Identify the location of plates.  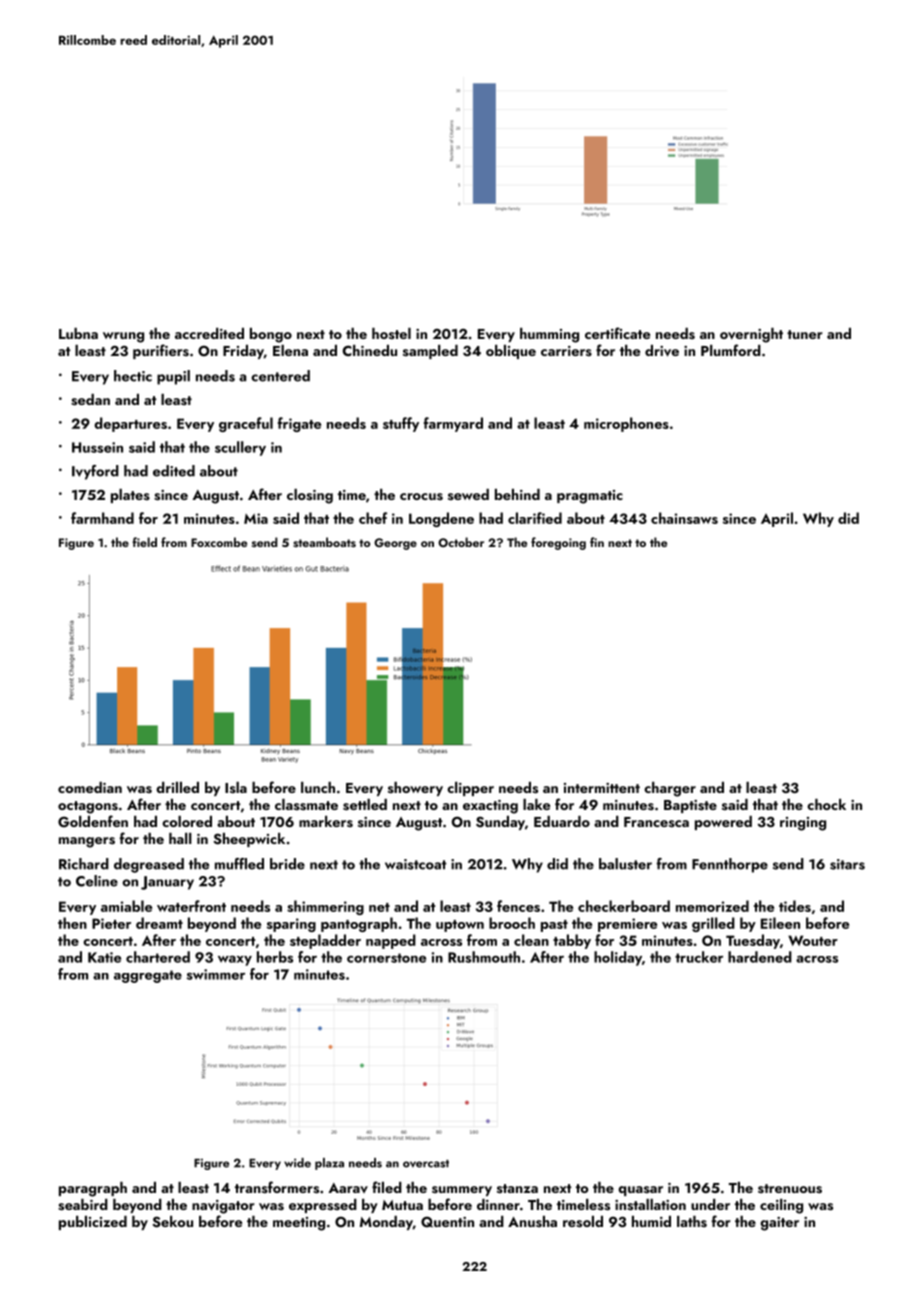
(130, 496).
